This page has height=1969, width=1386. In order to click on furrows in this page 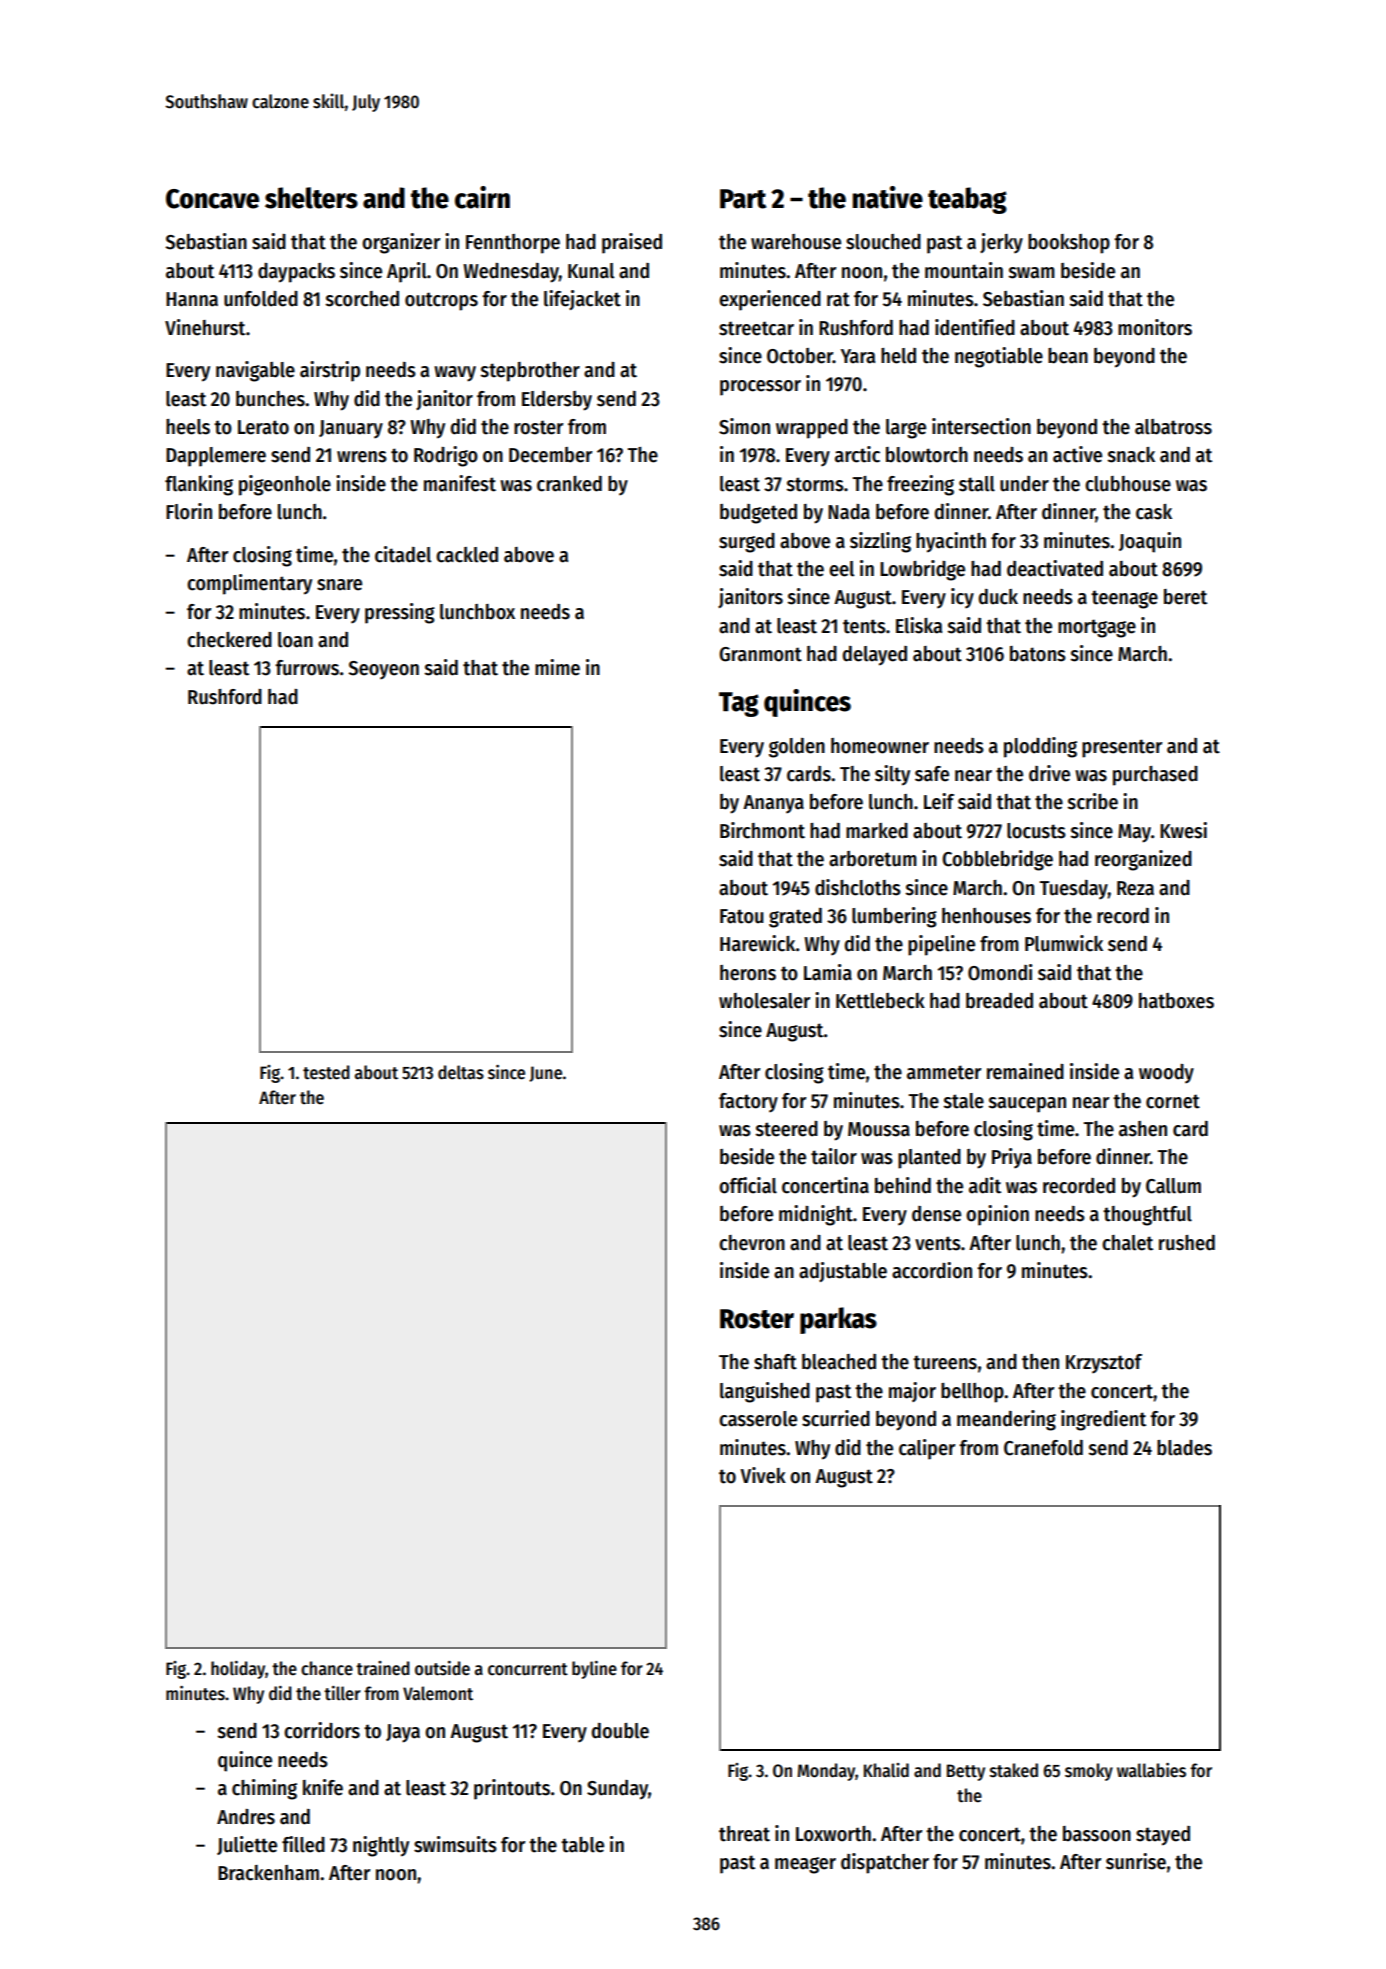, I will do `click(307, 668)`.
